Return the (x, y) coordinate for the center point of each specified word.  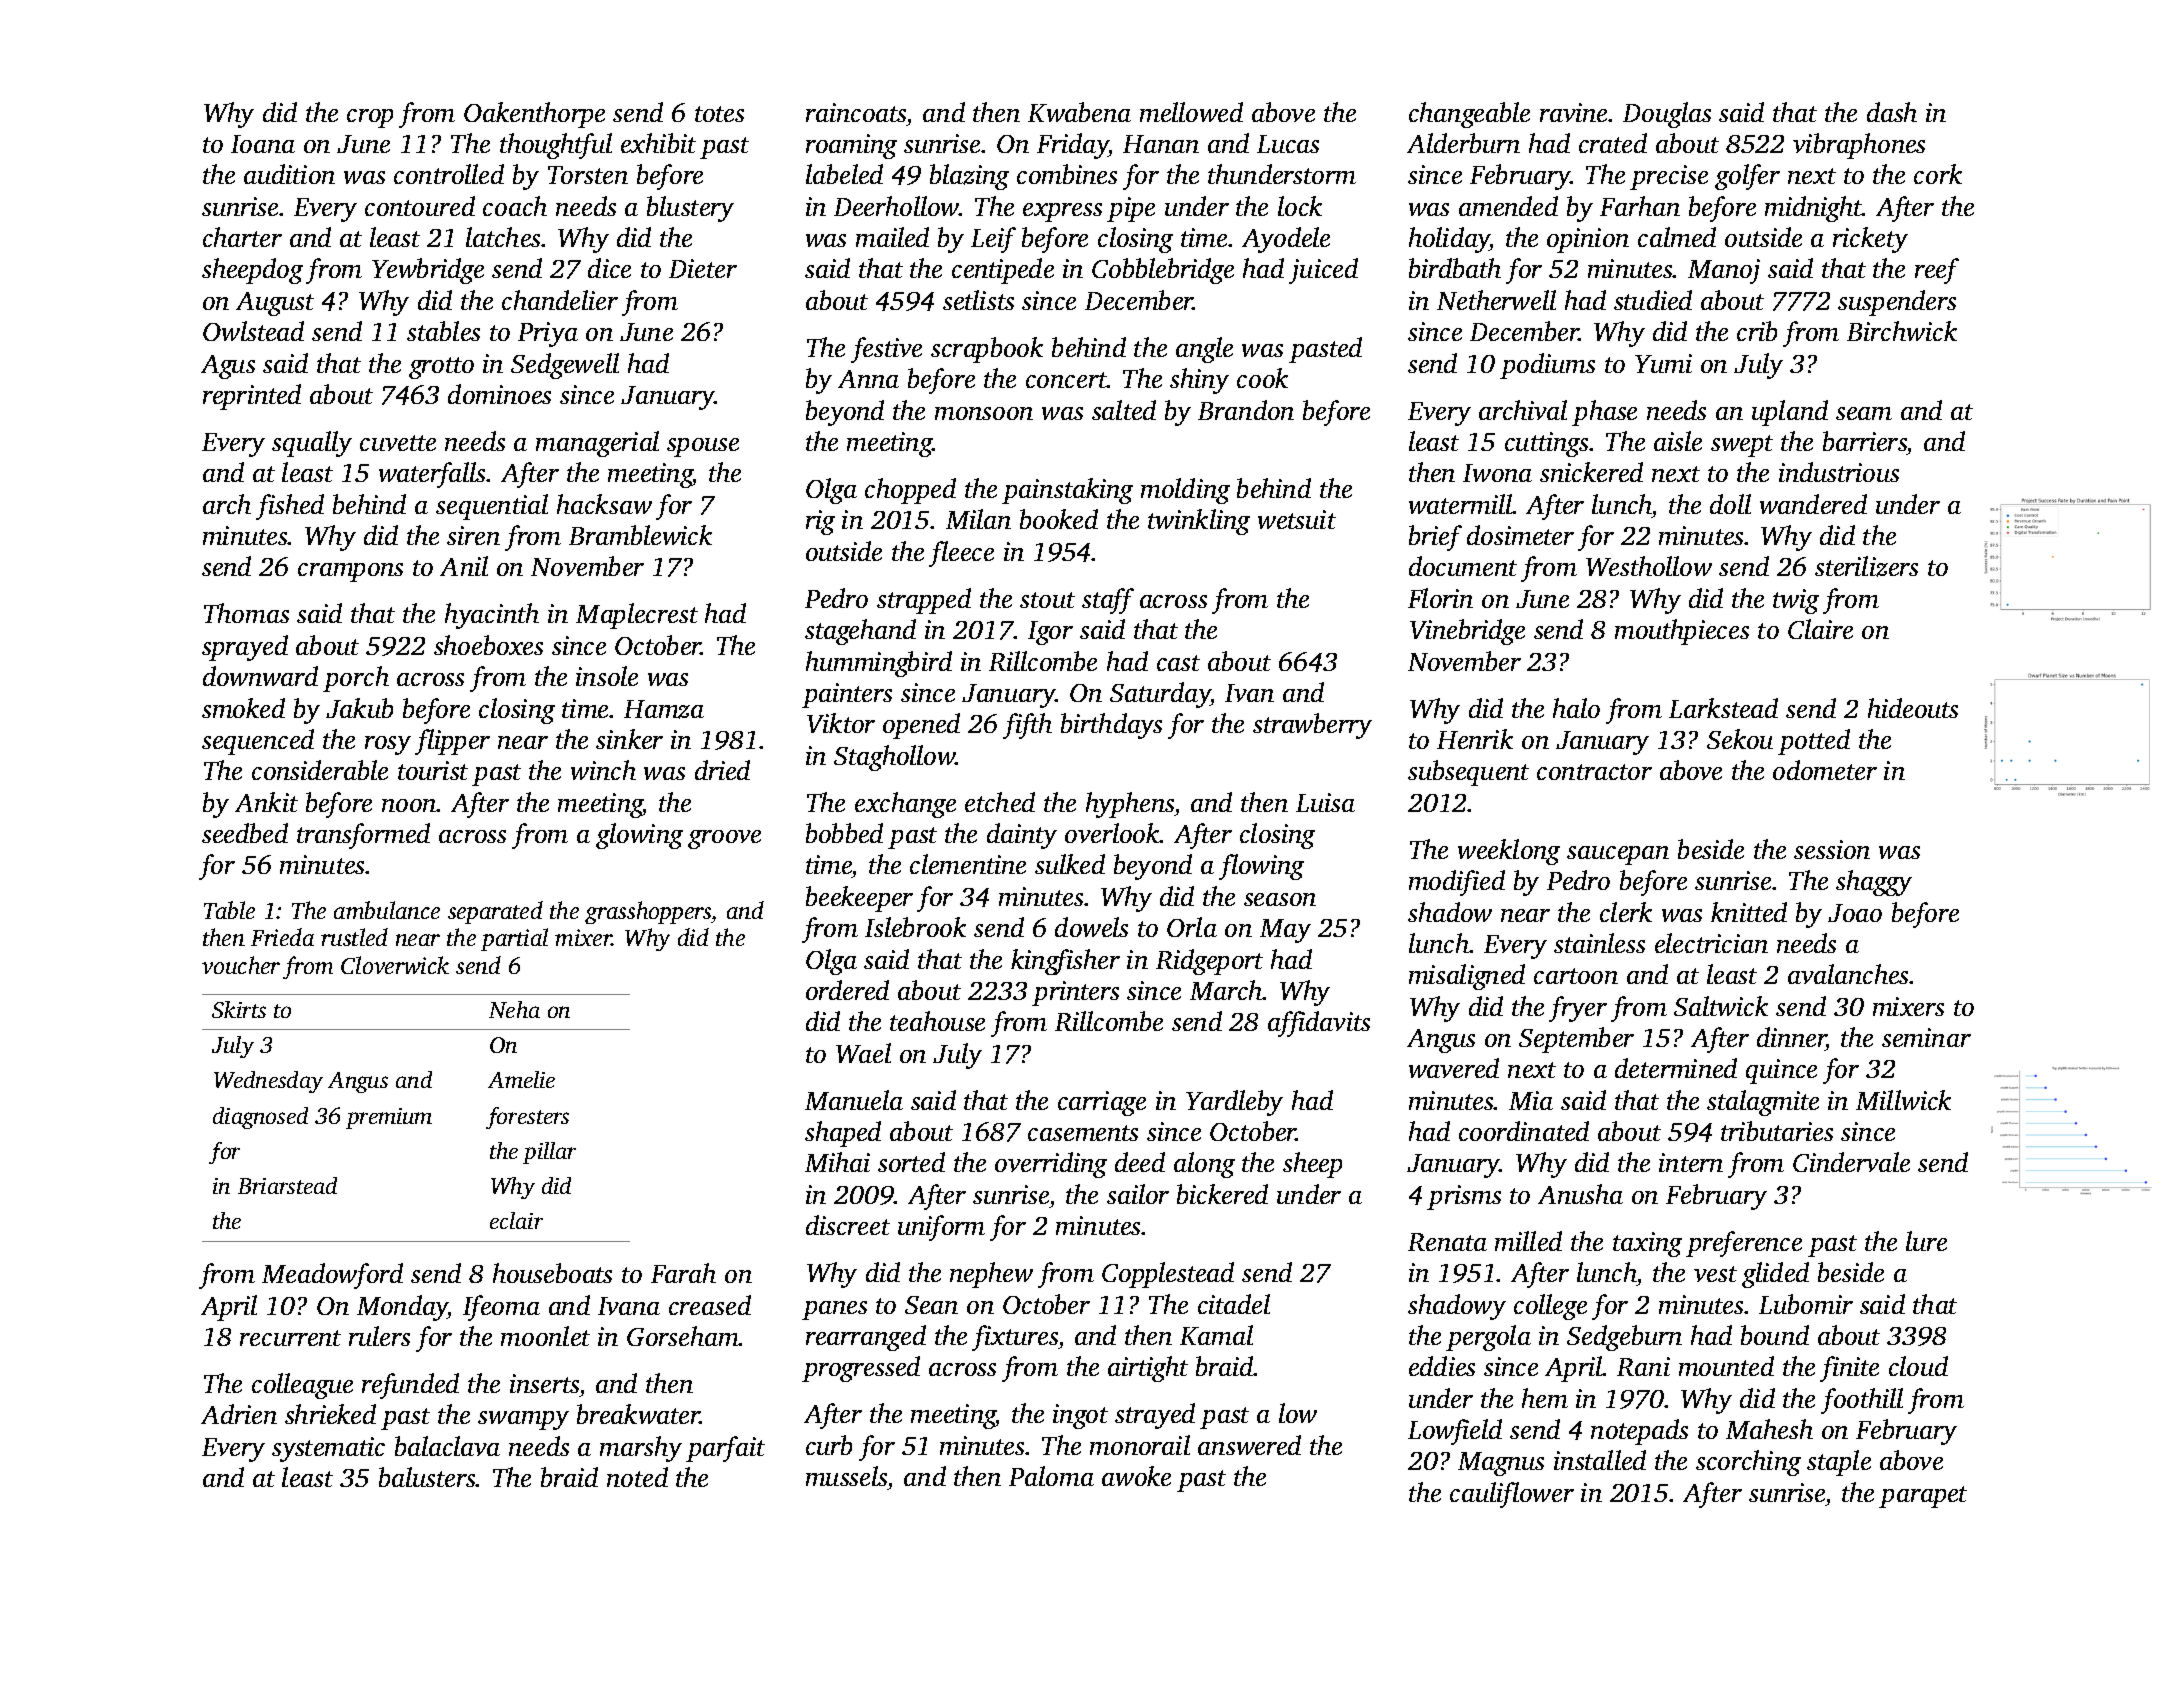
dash (1892, 112)
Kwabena (1079, 112)
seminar (1926, 1037)
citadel (1234, 1304)
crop (370, 118)
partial (514, 939)
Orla (1192, 927)
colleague (302, 1386)
